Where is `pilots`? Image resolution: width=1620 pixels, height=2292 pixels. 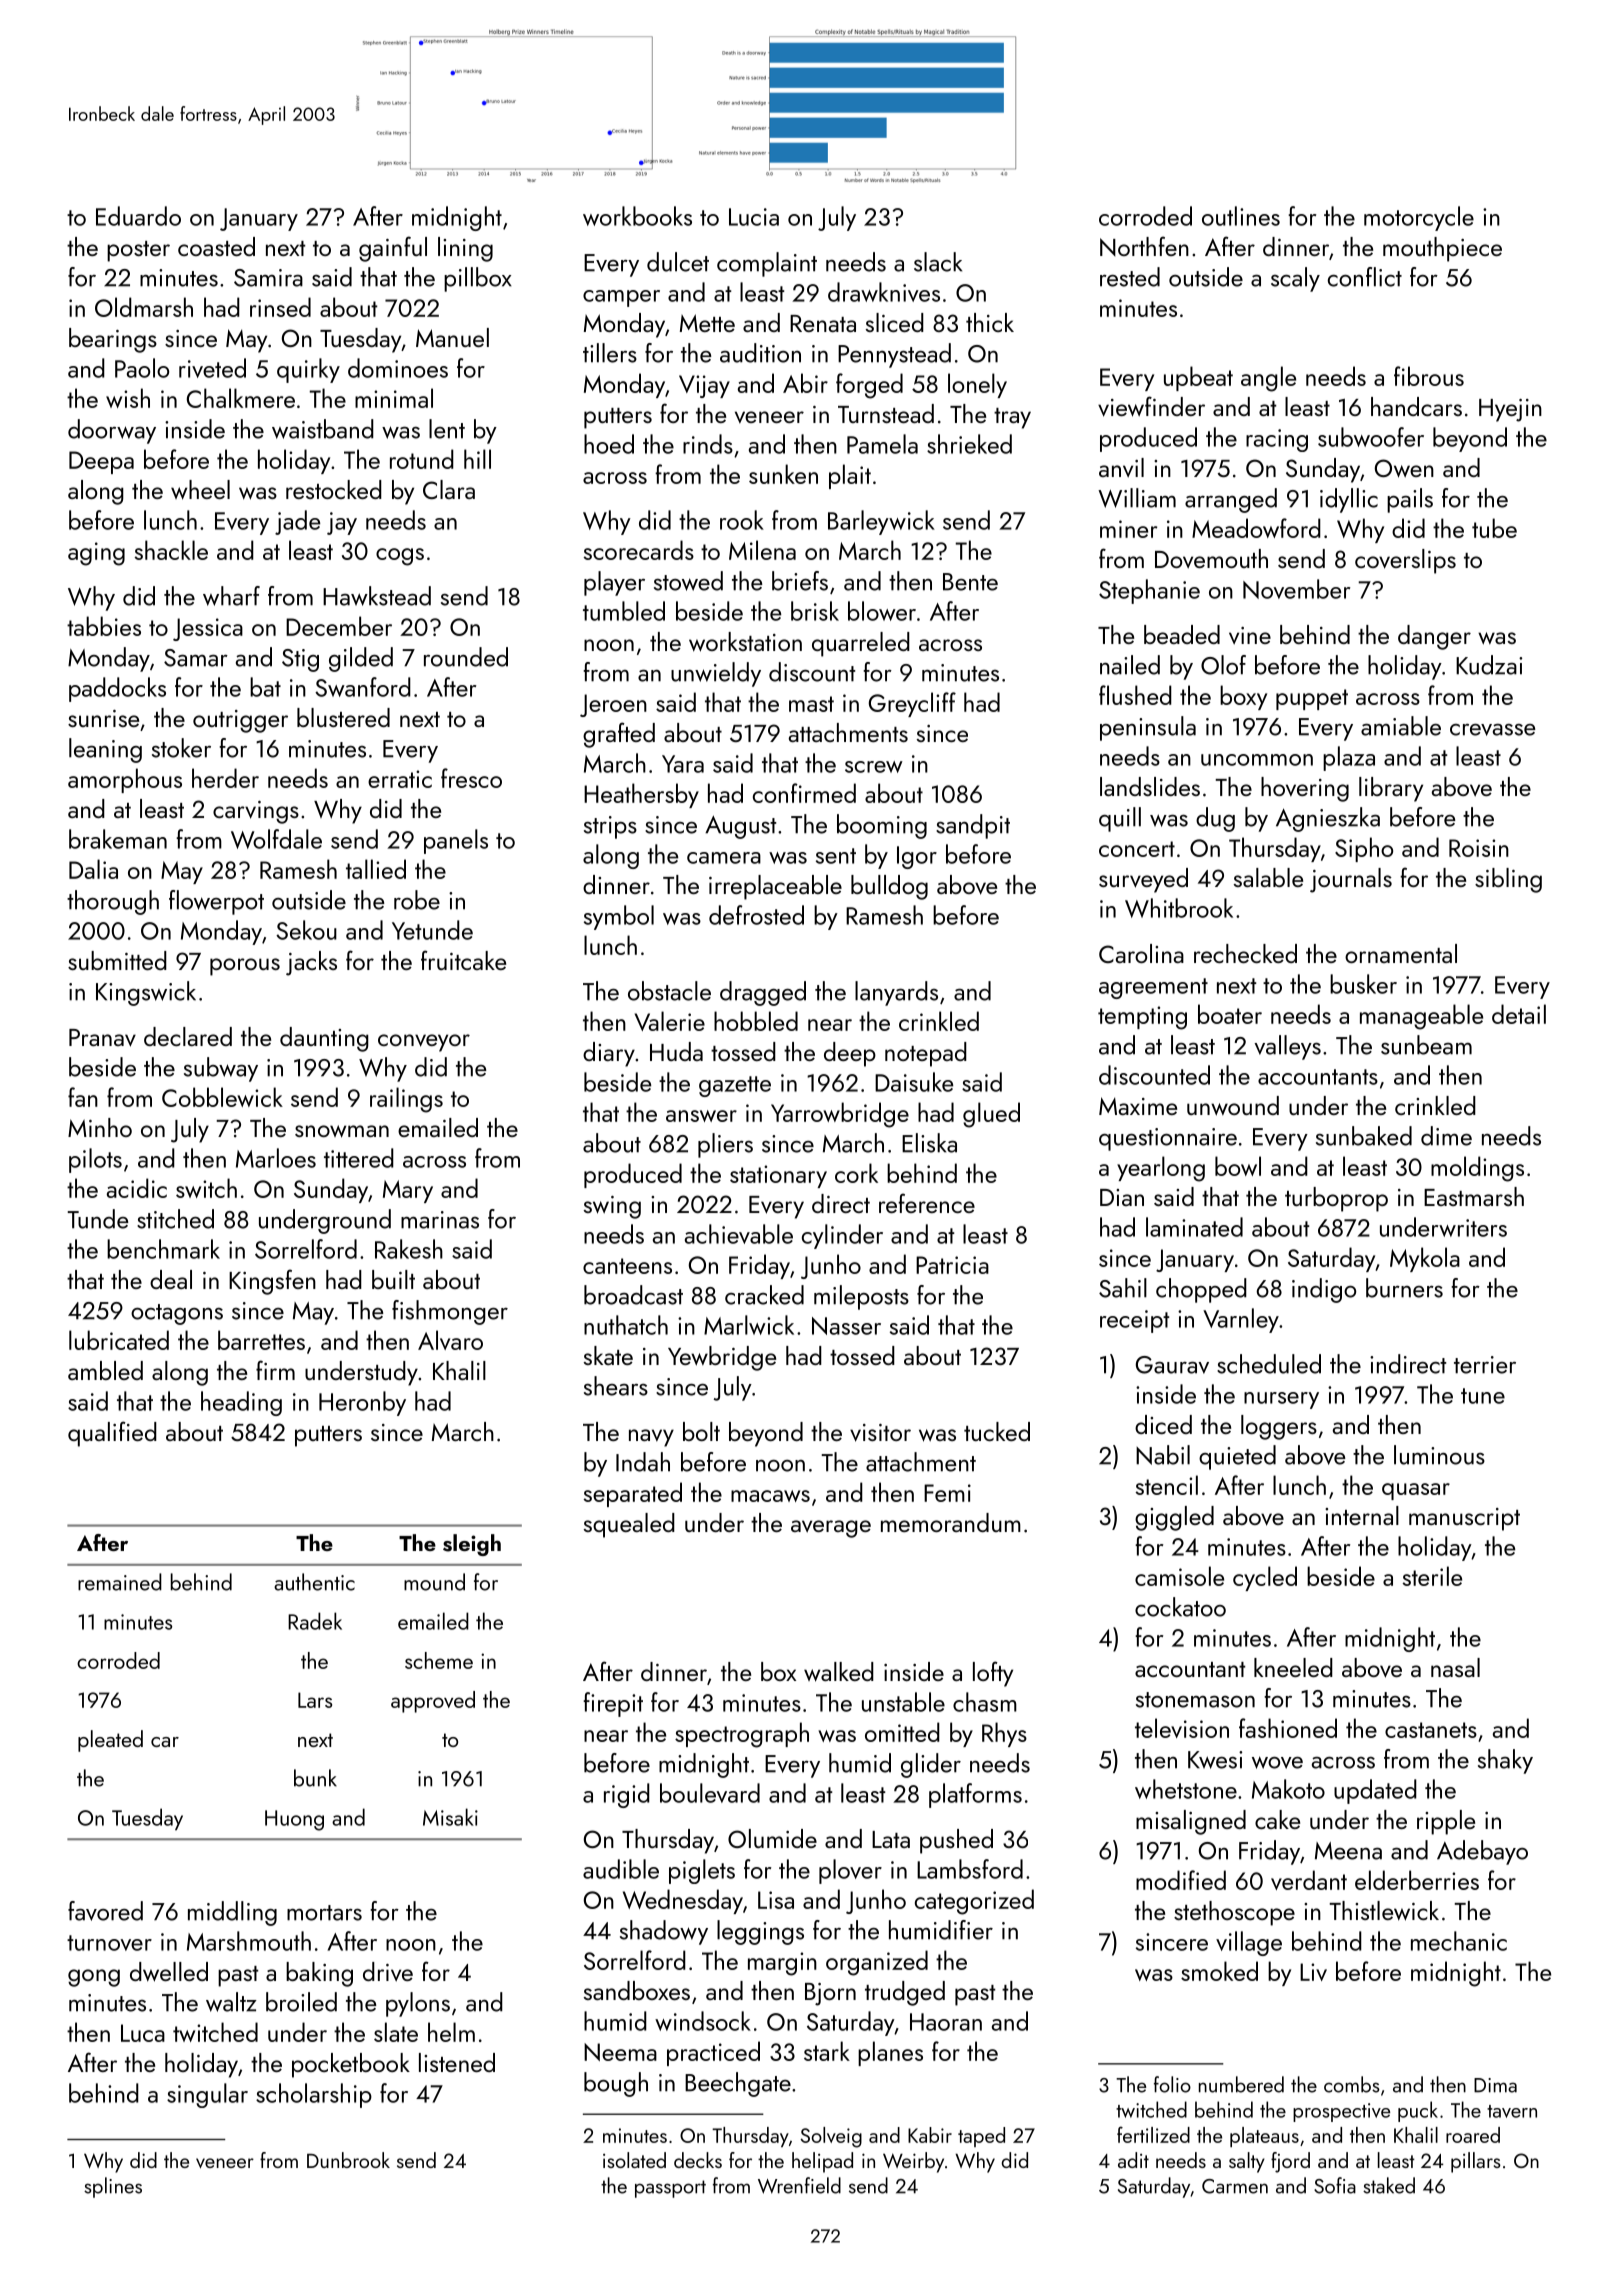 pilots is located at coordinates (95, 1160).
